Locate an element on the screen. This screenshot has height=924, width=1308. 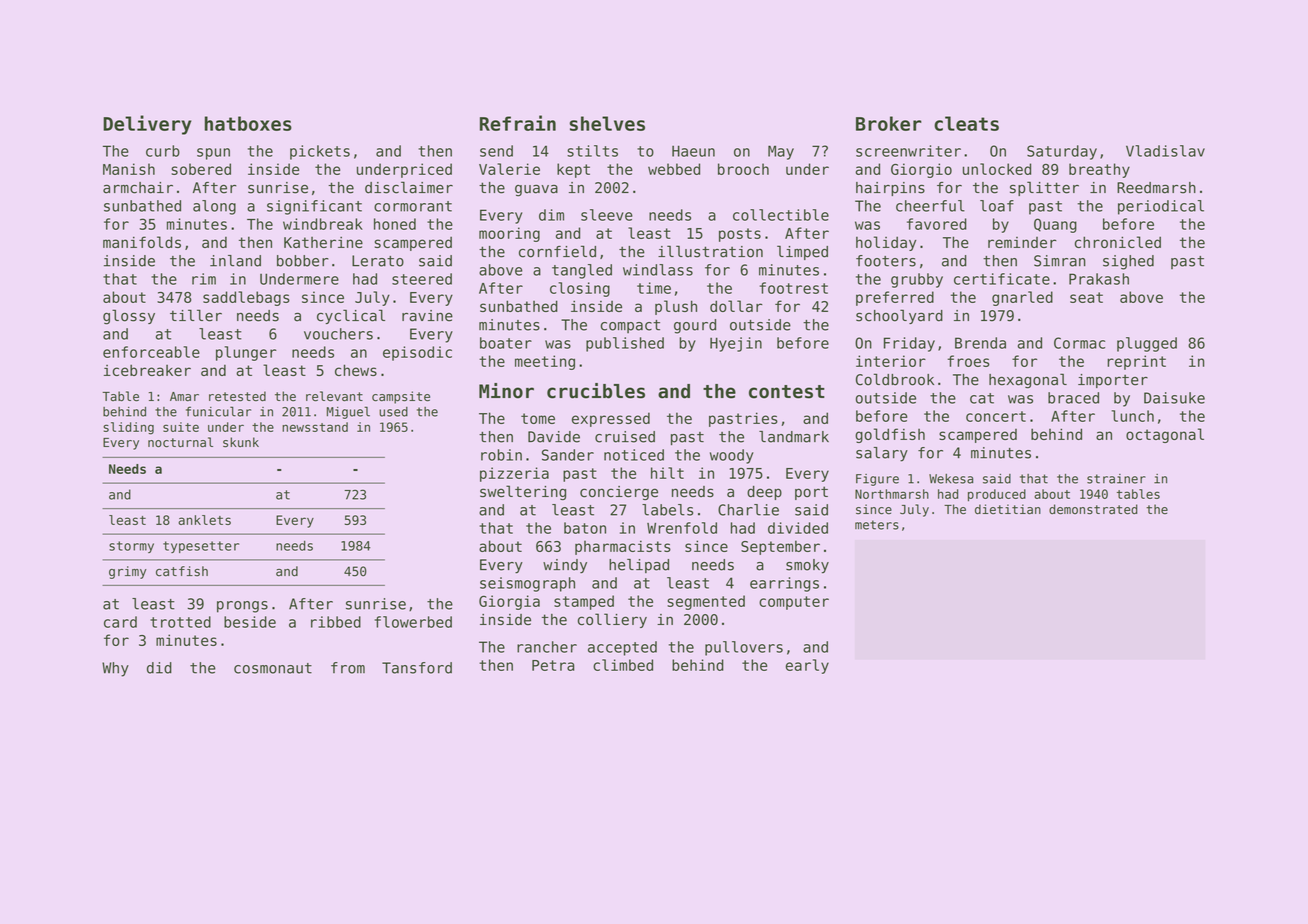
nocturnal is located at coordinates (180, 442).
